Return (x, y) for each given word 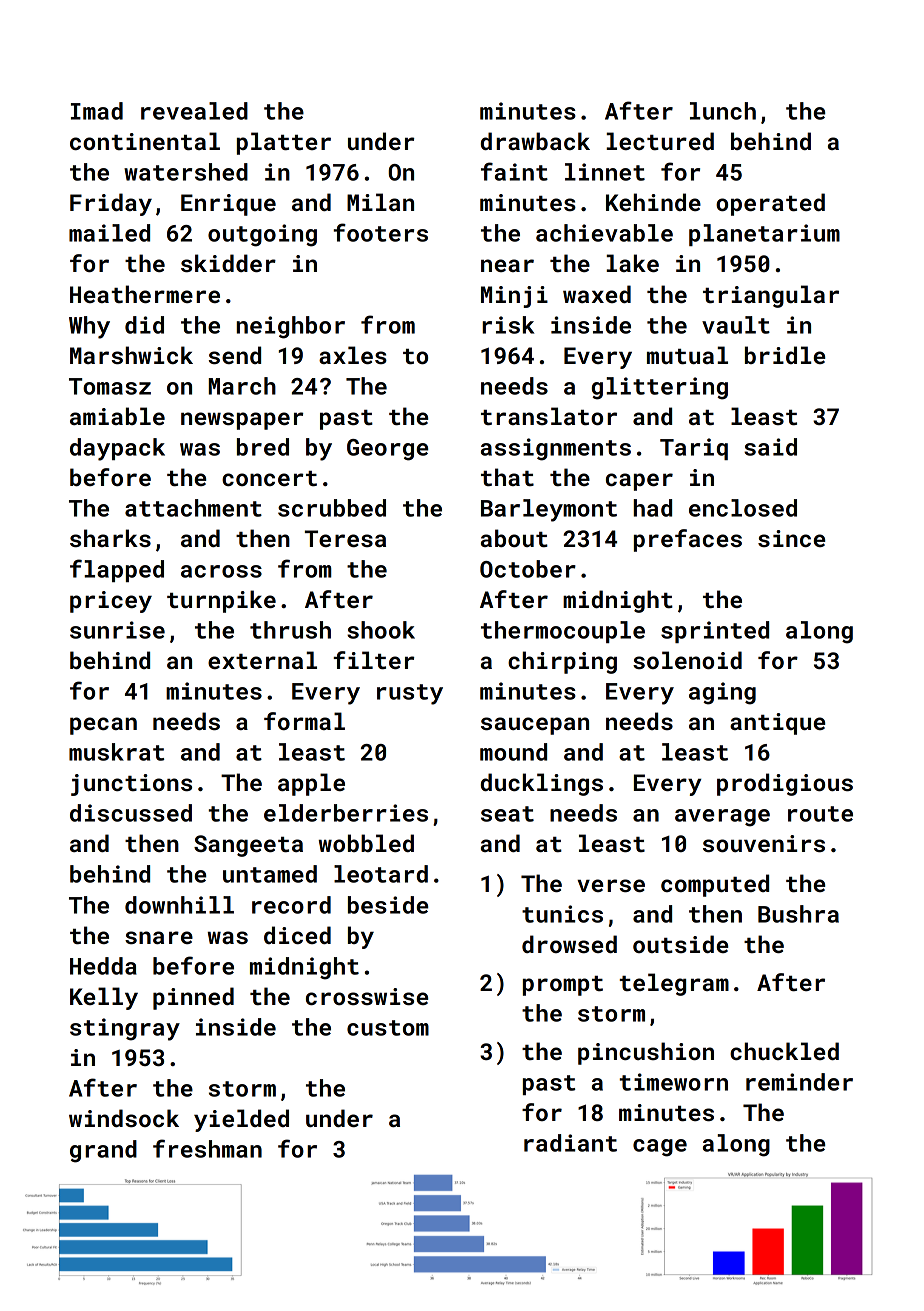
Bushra (798, 914)
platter (284, 143)
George (387, 450)
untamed (270, 874)
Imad (97, 111)
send (235, 355)
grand (103, 1151)
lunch (723, 111)
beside (388, 905)
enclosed (743, 508)
